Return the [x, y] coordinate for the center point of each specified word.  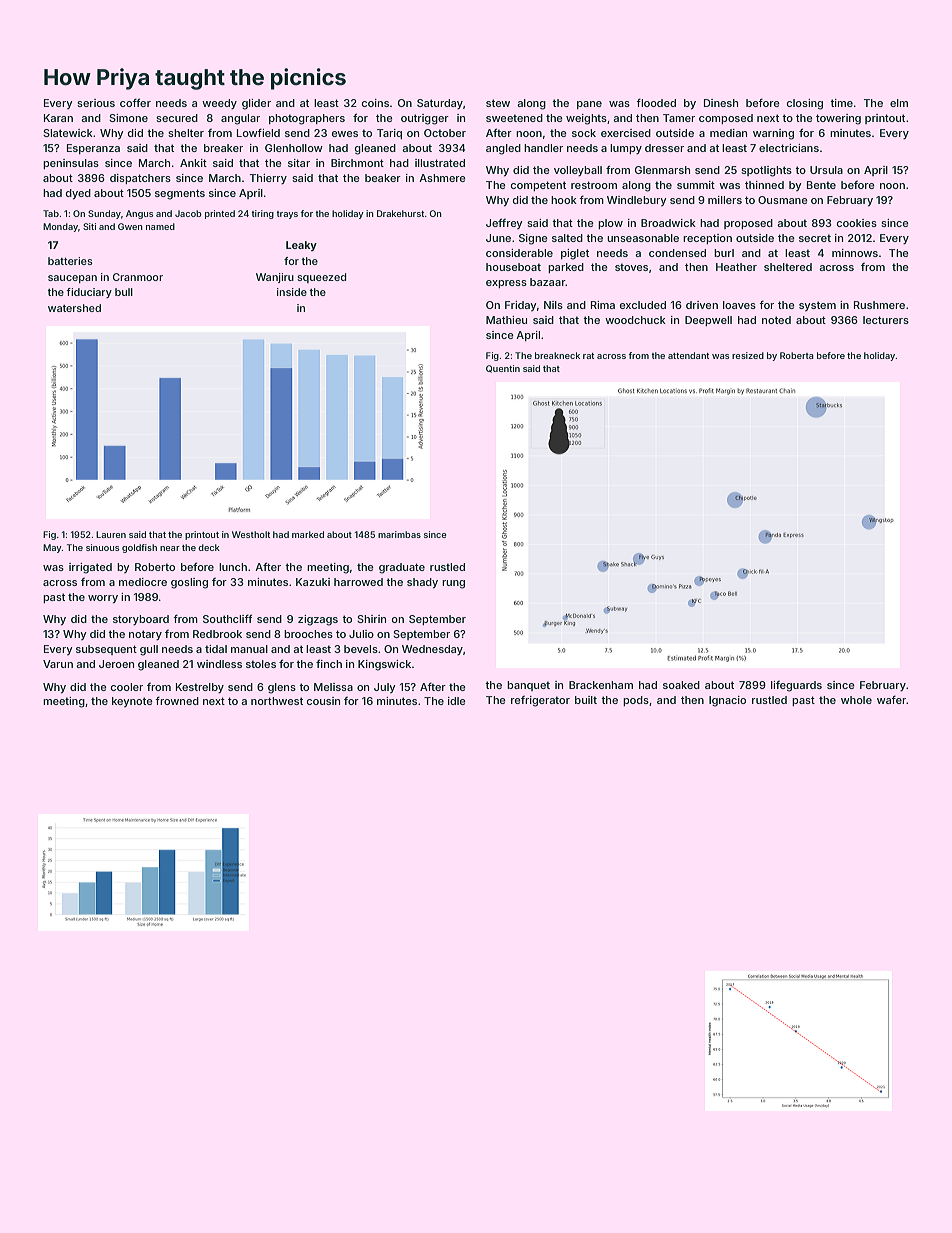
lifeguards [796, 686]
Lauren [111, 534]
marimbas [399, 534]
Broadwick [668, 223]
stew [498, 103]
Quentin [503, 369]
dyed [78, 194]
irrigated [90, 568]
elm [899, 103]
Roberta [797, 355]
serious [96, 103]
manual [249, 649]
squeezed [322, 278]
